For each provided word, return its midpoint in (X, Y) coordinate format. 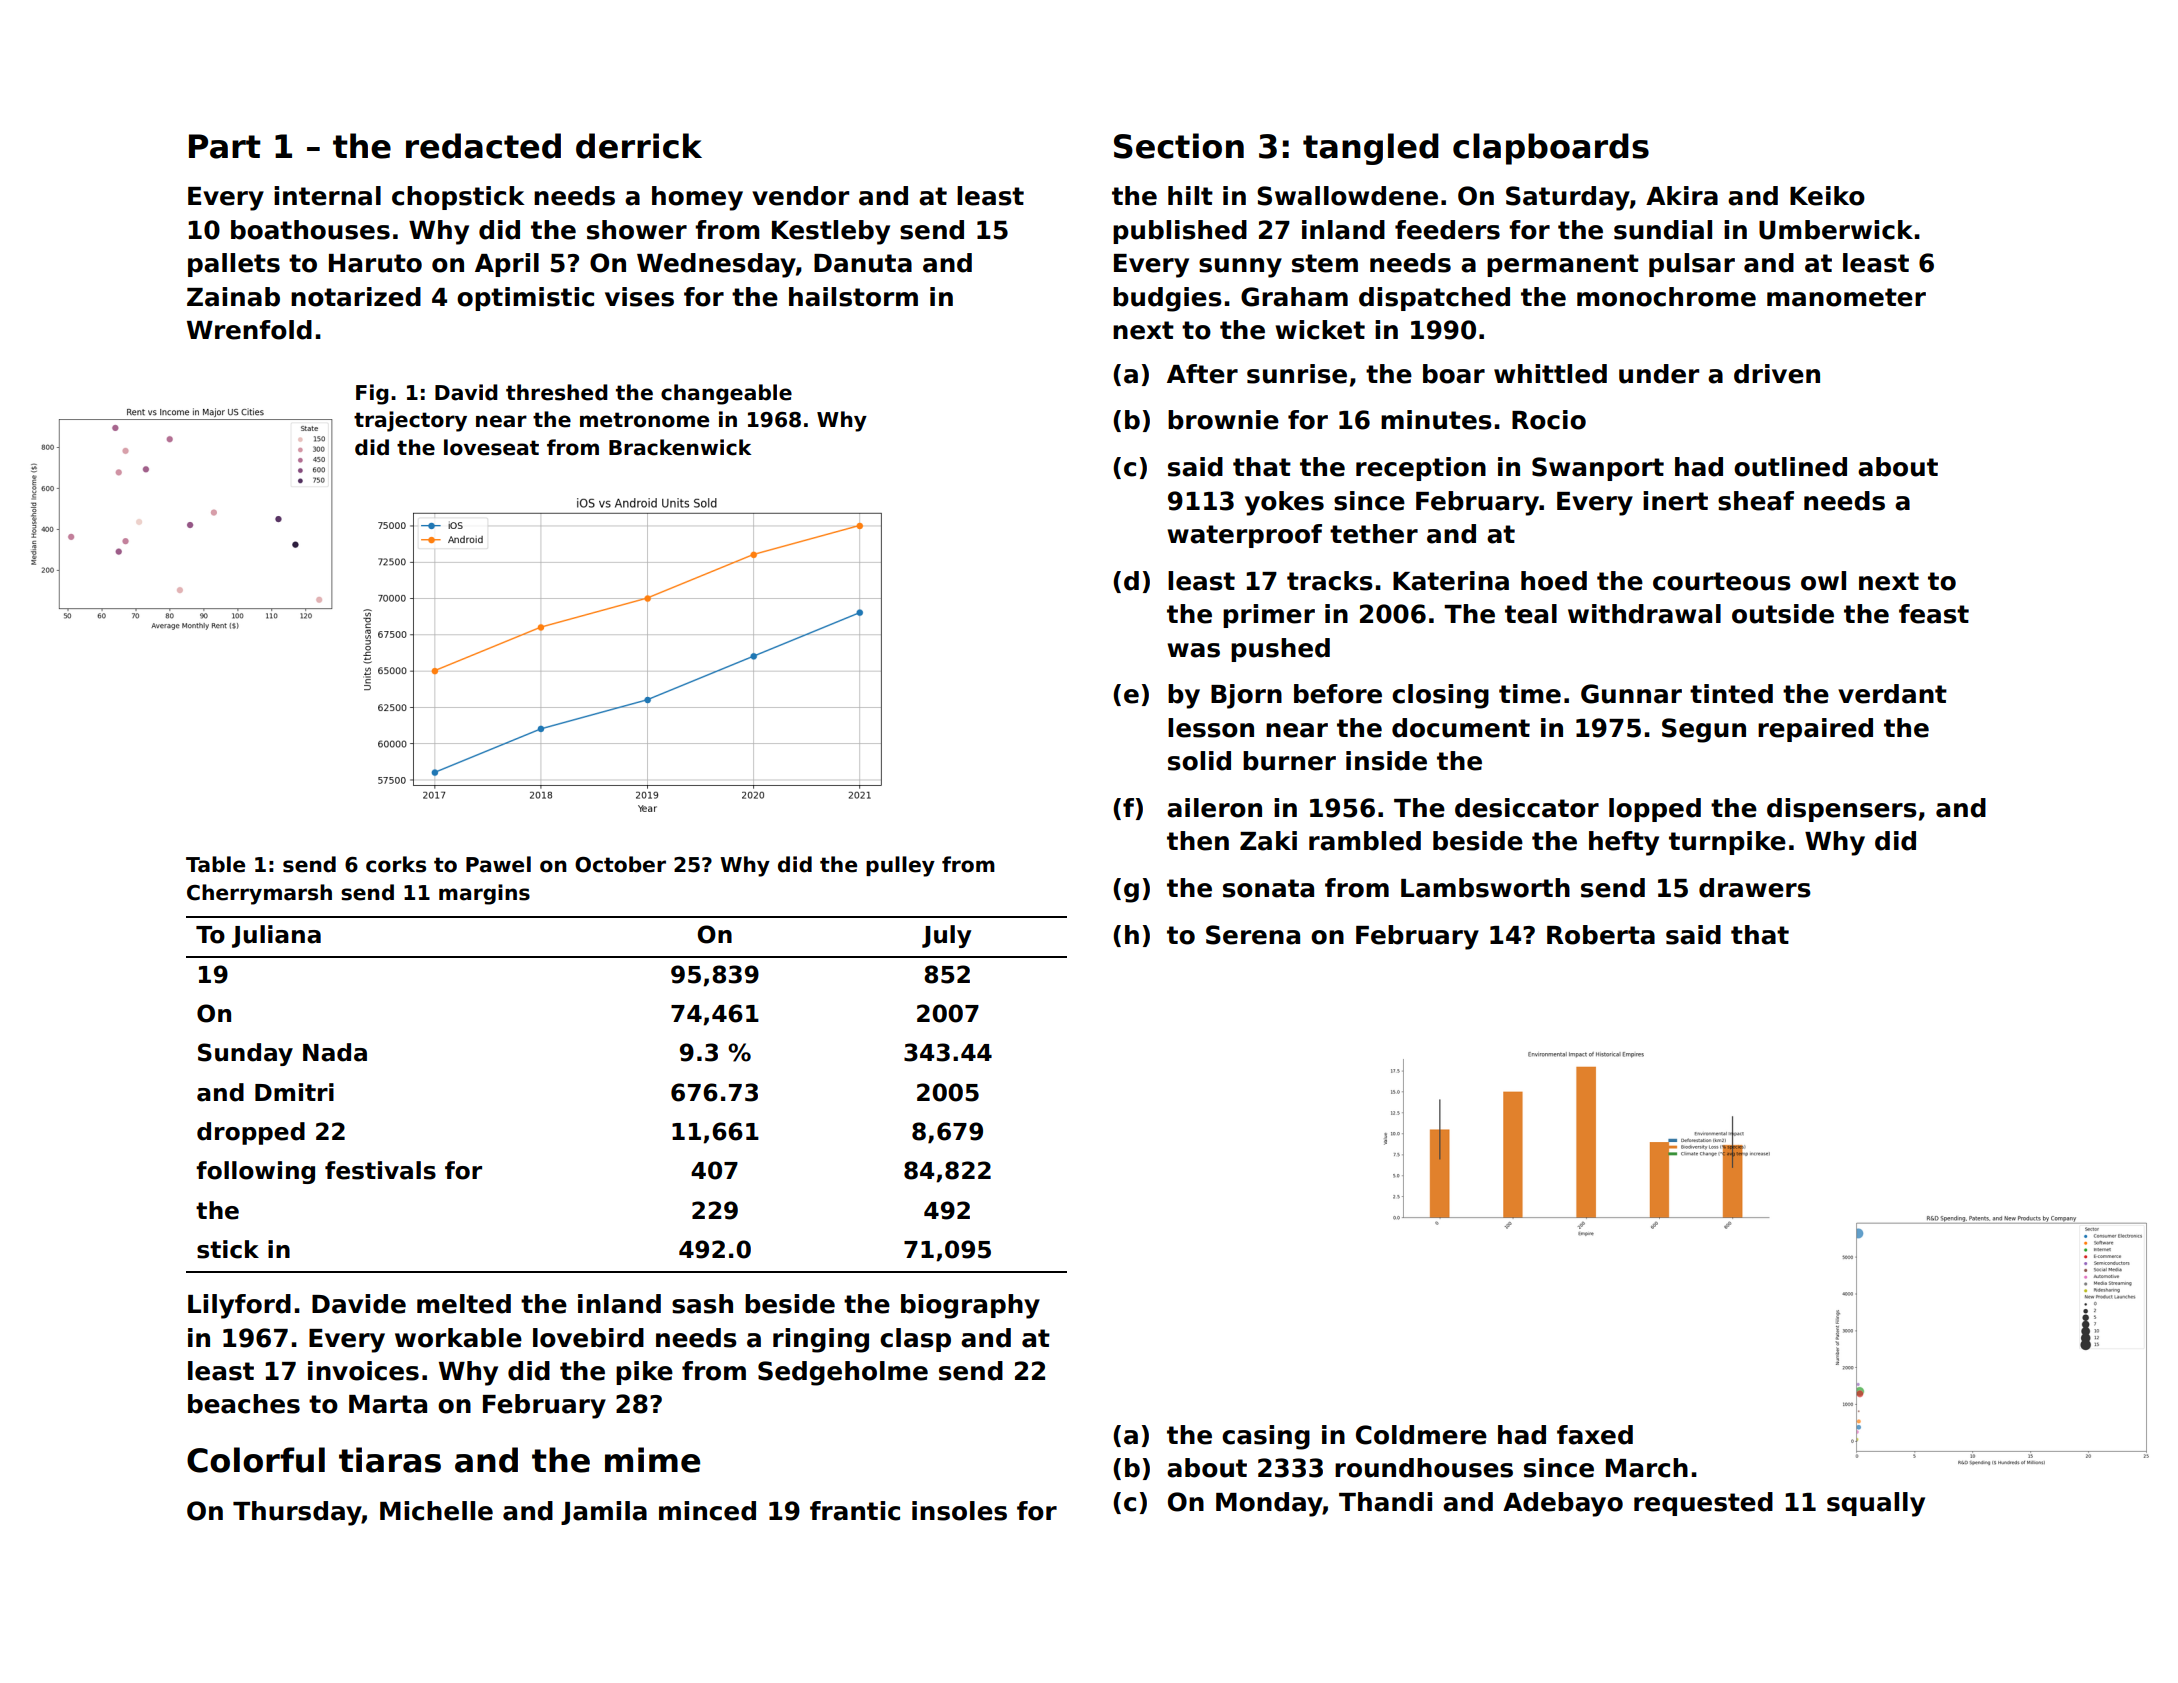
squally (1876, 1504)
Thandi (1385, 1502)
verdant (1892, 694)
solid (1199, 761)
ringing (821, 1340)
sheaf (1756, 501)
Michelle (436, 1511)
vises (639, 297)
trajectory (410, 421)
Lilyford (239, 1306)
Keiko (1827, 196)
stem (1325, 263)
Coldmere (1421, 1435)
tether (1374, 534)
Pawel (498, 864)
